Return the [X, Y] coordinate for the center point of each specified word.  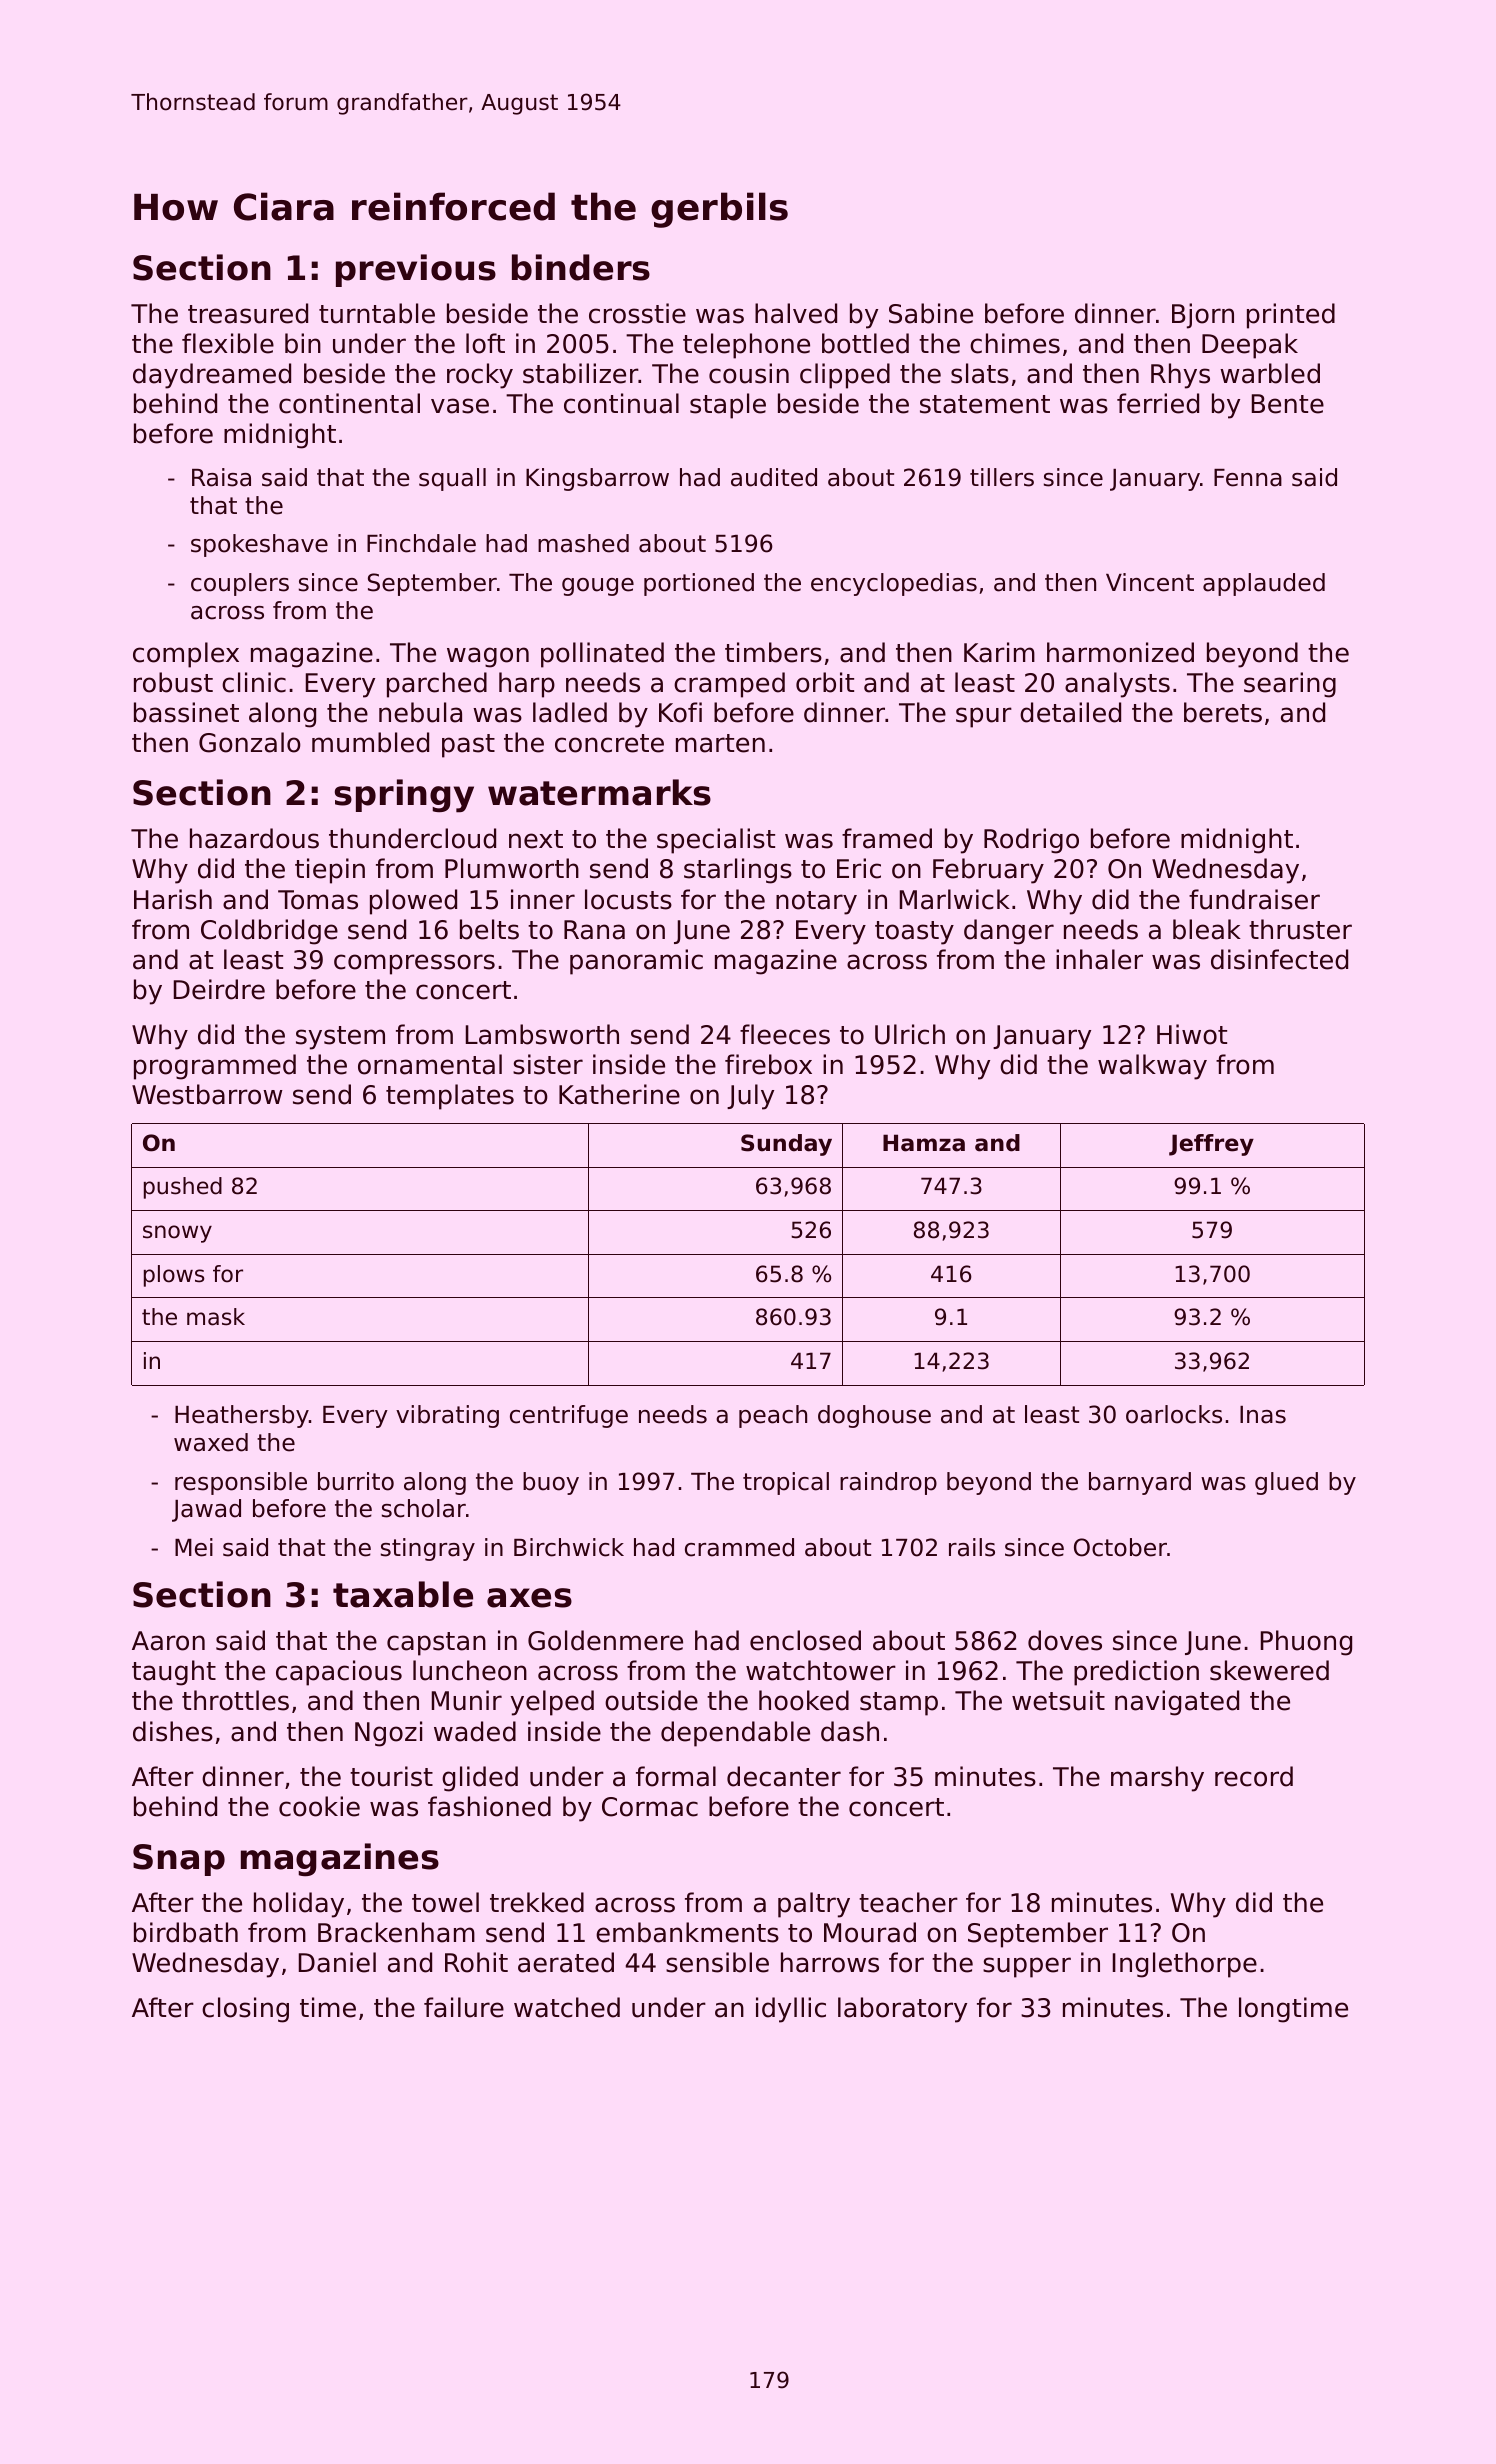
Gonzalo [250, 742]
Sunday [786, 1145]
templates [450, 1097]
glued [1286, 1483]
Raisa [221, 477]
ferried [1158, 403]
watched [567, 2007]
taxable [403, 1594]
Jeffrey [1211, 1145]
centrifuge [569, 1416]
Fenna [1248, 478]
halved [796, 313]
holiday [299, 1905]
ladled [570, 712]
